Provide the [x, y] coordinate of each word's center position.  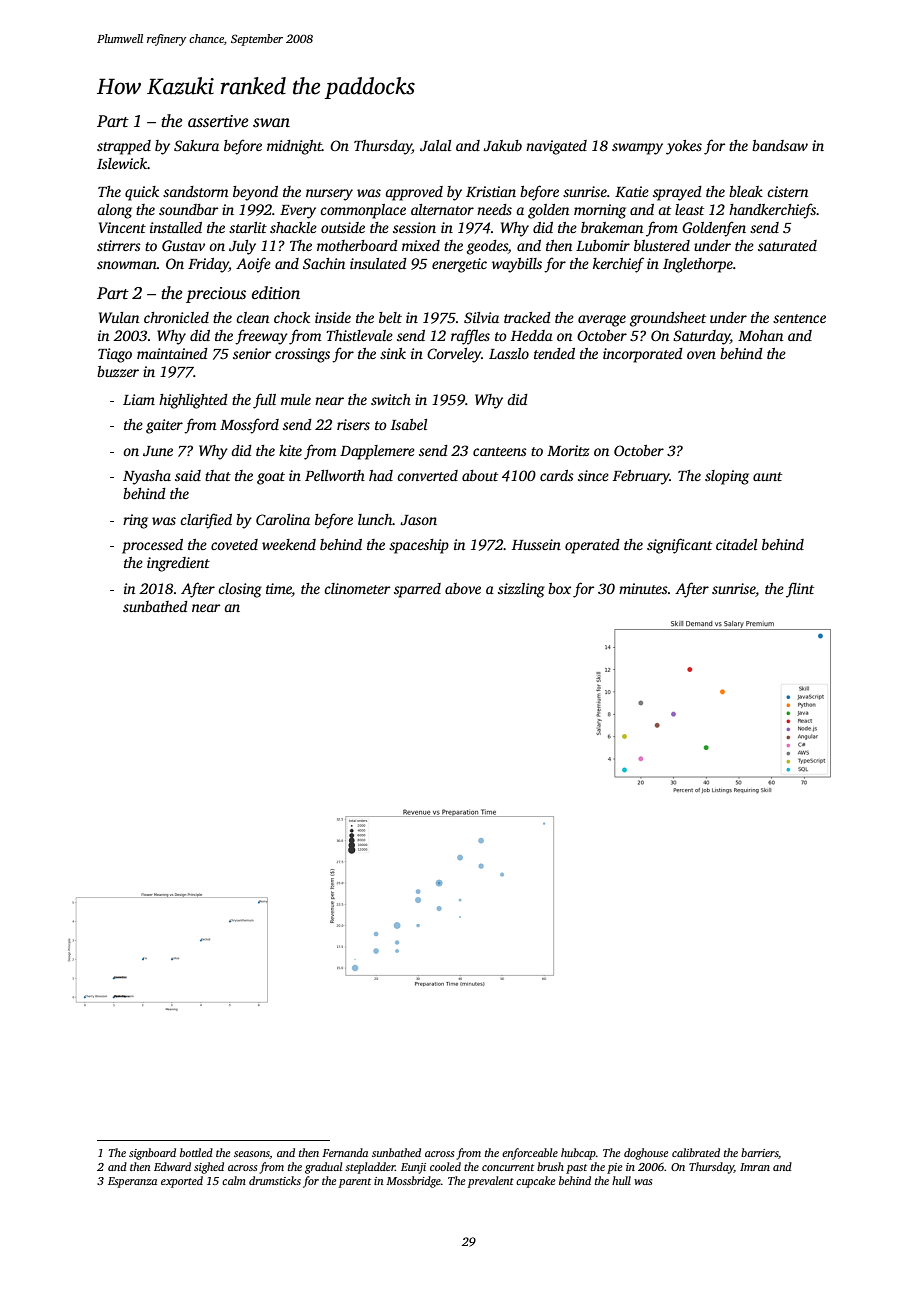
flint [800, 590]
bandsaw [780, 145]
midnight [294, 147]
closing [240, 590]
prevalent [491, 1182]
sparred [417, 590]
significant [679, 546]
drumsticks [275, 1180]
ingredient [178, 564]
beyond [255, 193]
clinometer [357, 588]
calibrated [696, 1152]
